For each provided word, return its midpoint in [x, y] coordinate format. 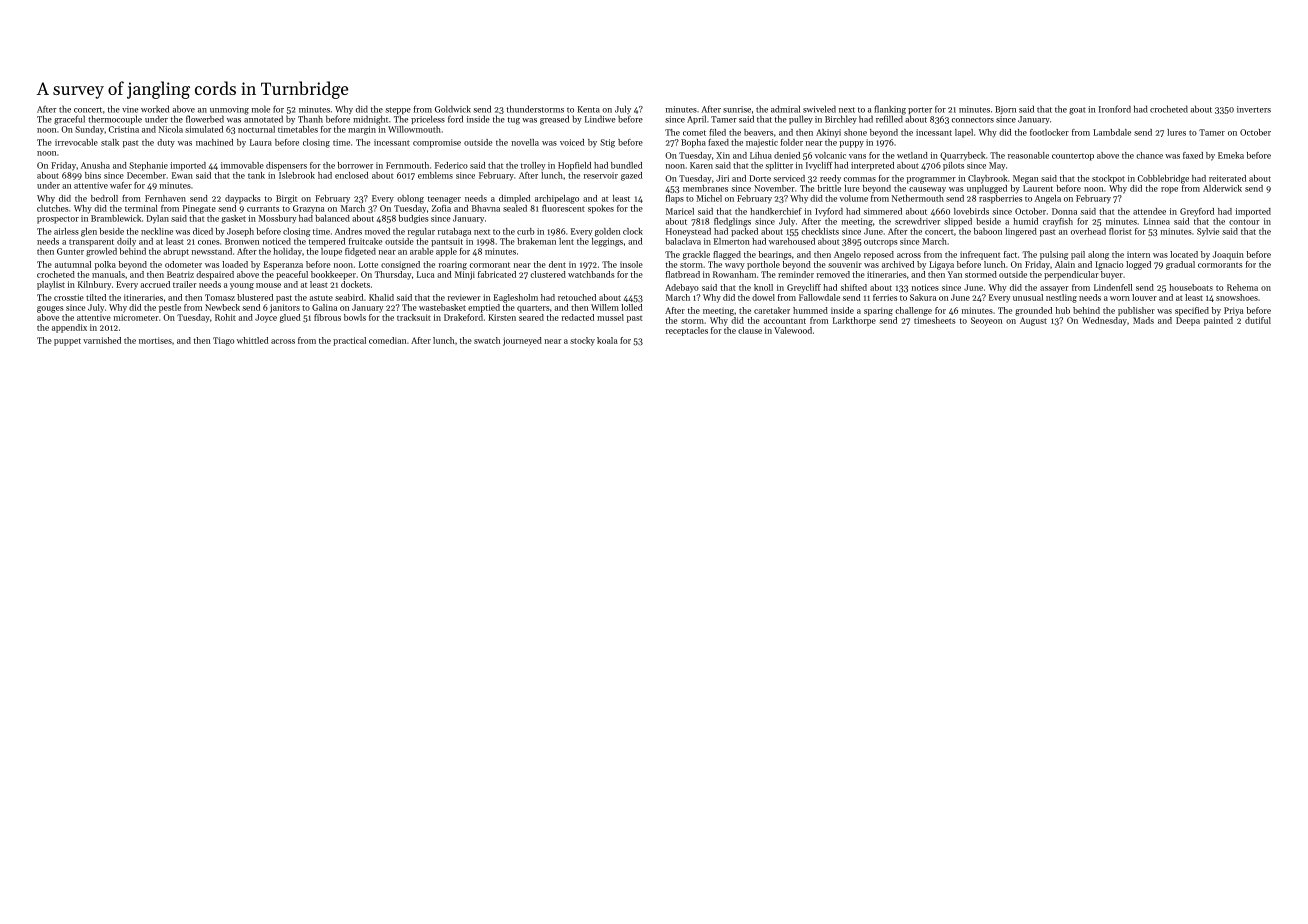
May [997, 166]
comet [694, 133]
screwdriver [917, 221]
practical [349, 341]
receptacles [687, 331]
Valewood [793, 330]
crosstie [69, 297]
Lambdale [1112, 132]
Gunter [70, 251]
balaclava [683, 241]
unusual [1028, 297]
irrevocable [76, 142]
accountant [784, 321]
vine [130, 109]
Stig [607, 143]
